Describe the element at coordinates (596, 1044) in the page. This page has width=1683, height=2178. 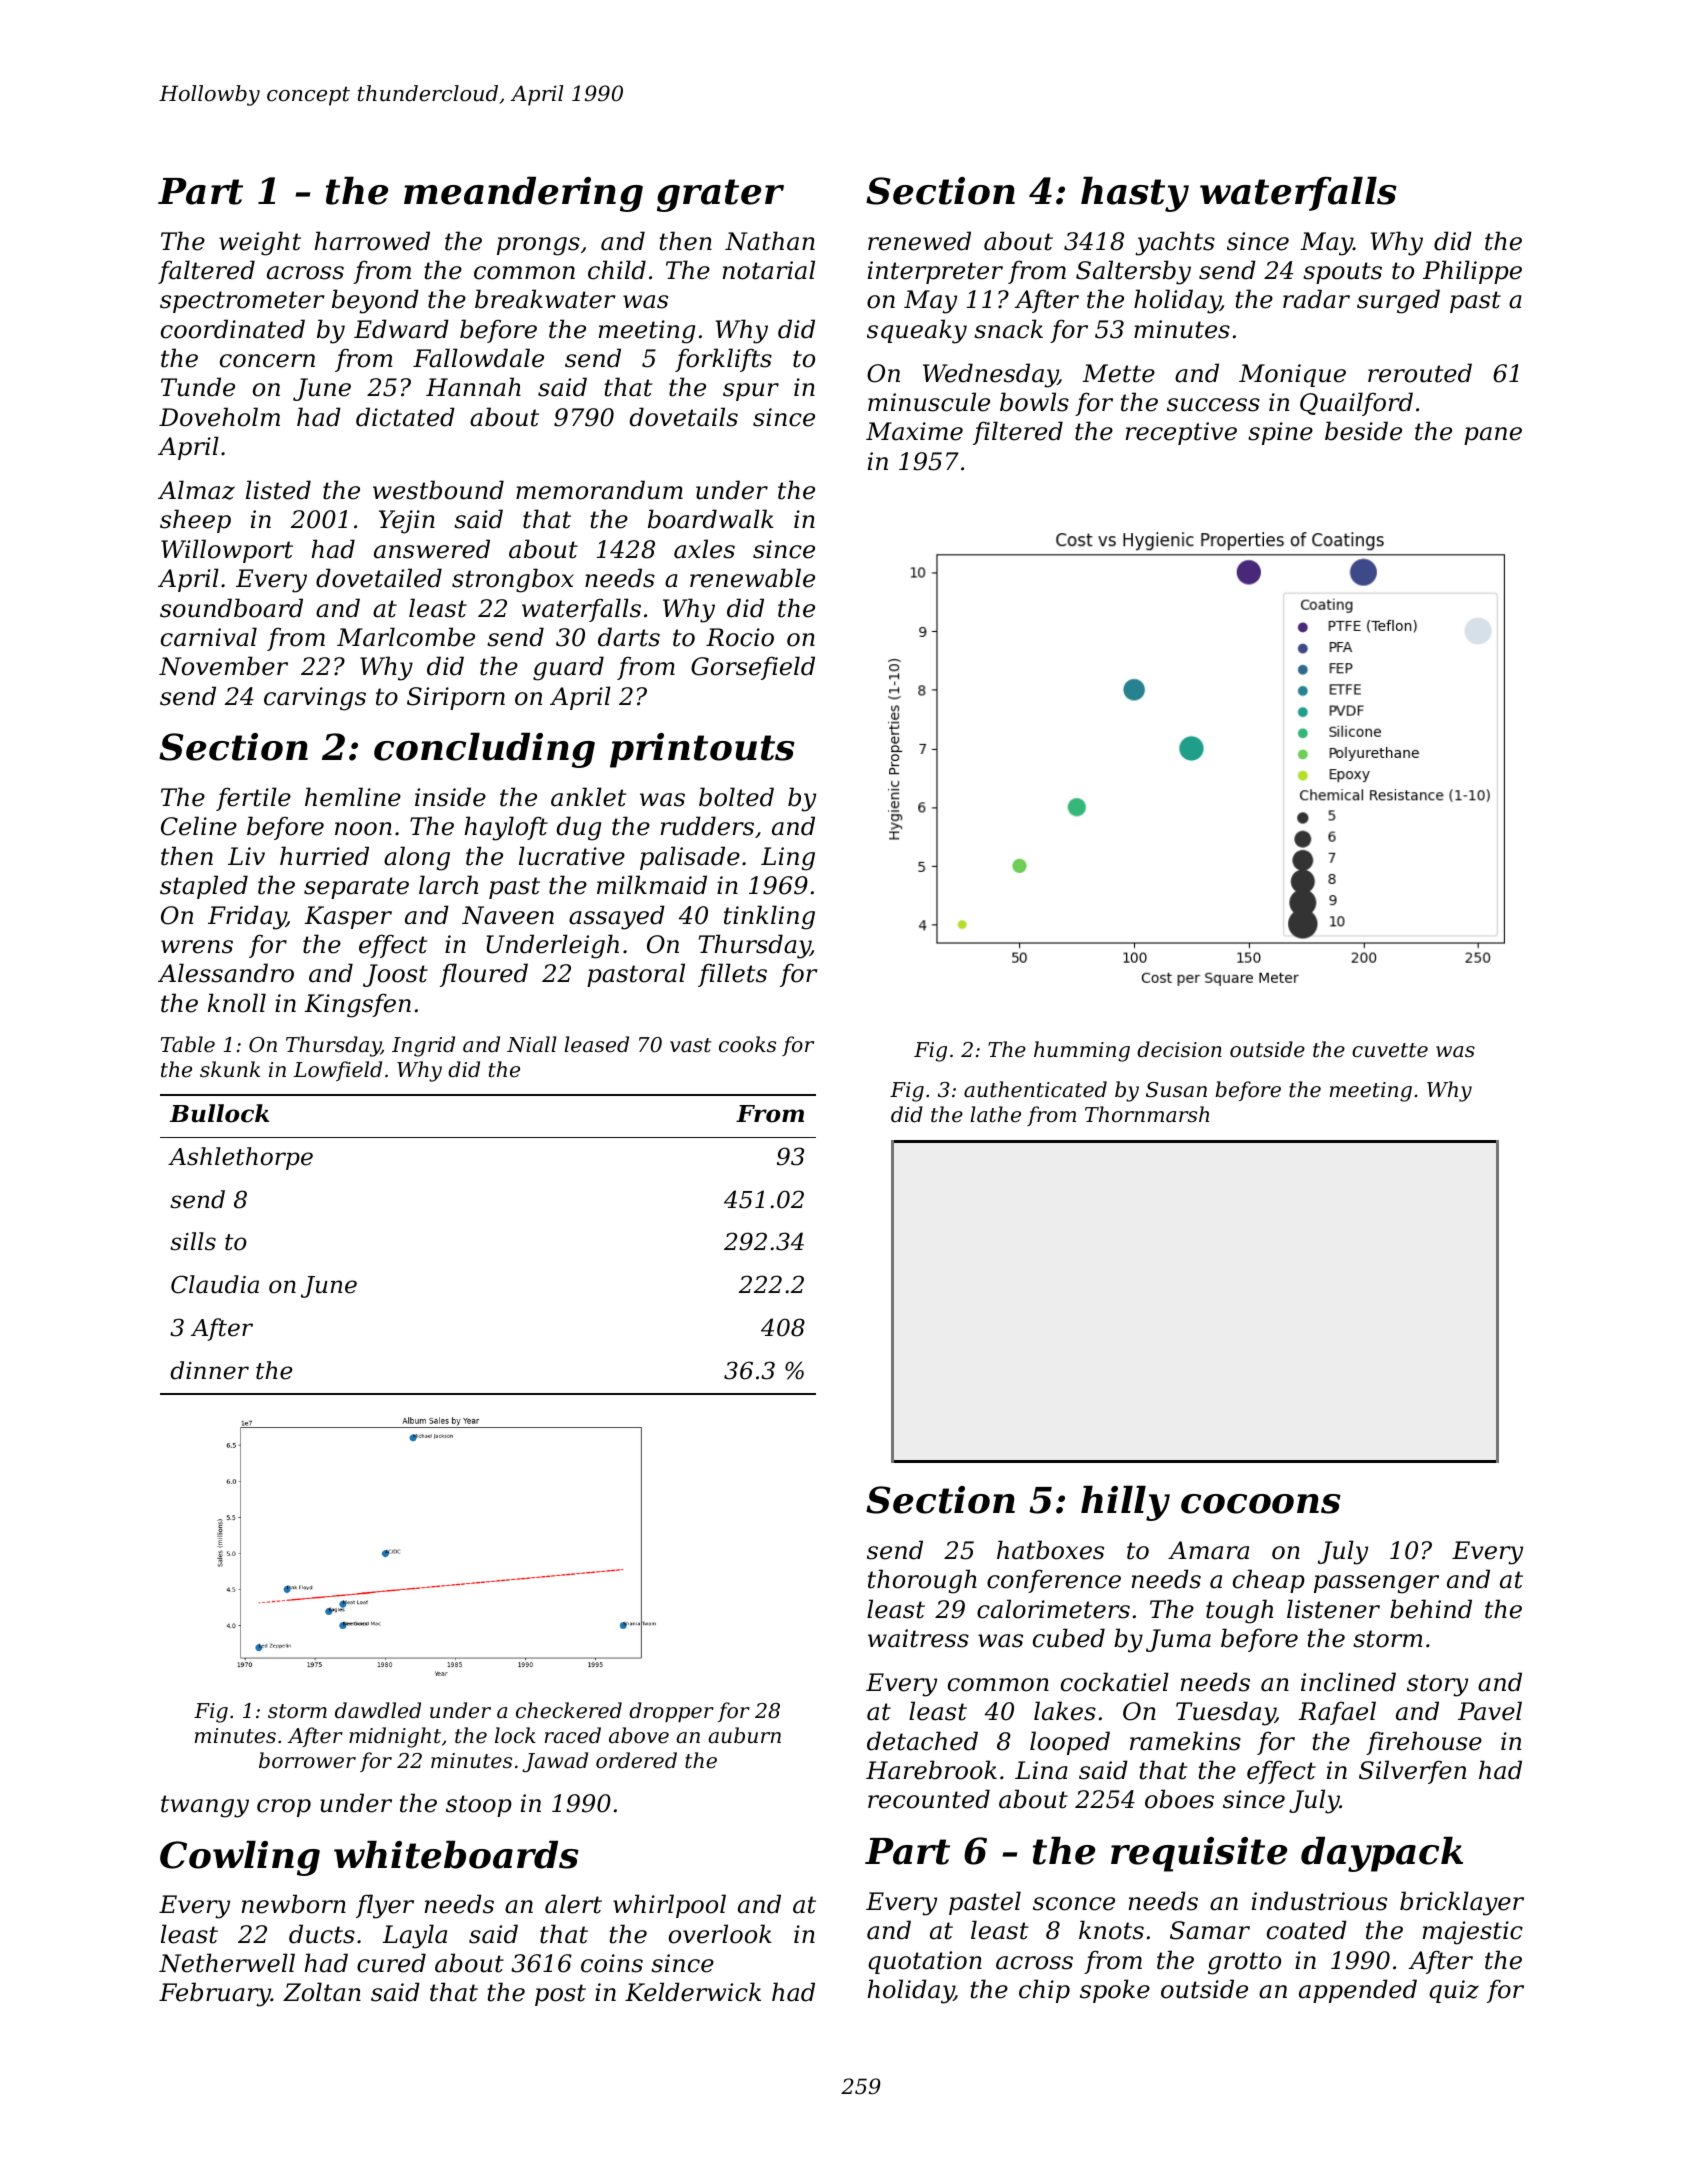
I see `leased` at that location.
